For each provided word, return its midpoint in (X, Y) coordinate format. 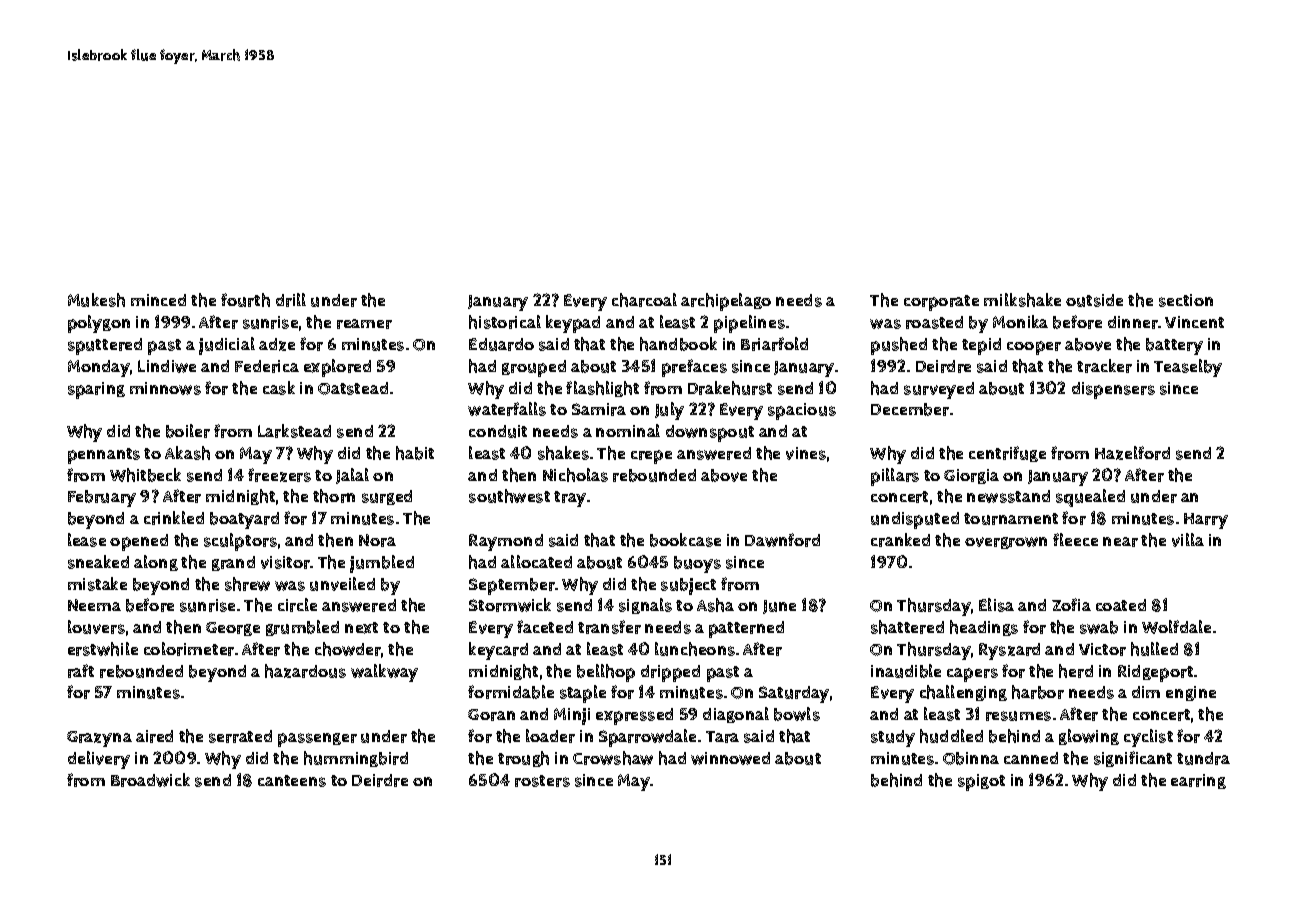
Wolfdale (1176, 627)
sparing (96, 390)
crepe (651, 457)
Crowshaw (613, 758)
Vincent (1194, 322)
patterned (746, 629)
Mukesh (96, 300)
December (910, 409)
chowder (348, 649)
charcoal (644, 300)
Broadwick (150, 780)
